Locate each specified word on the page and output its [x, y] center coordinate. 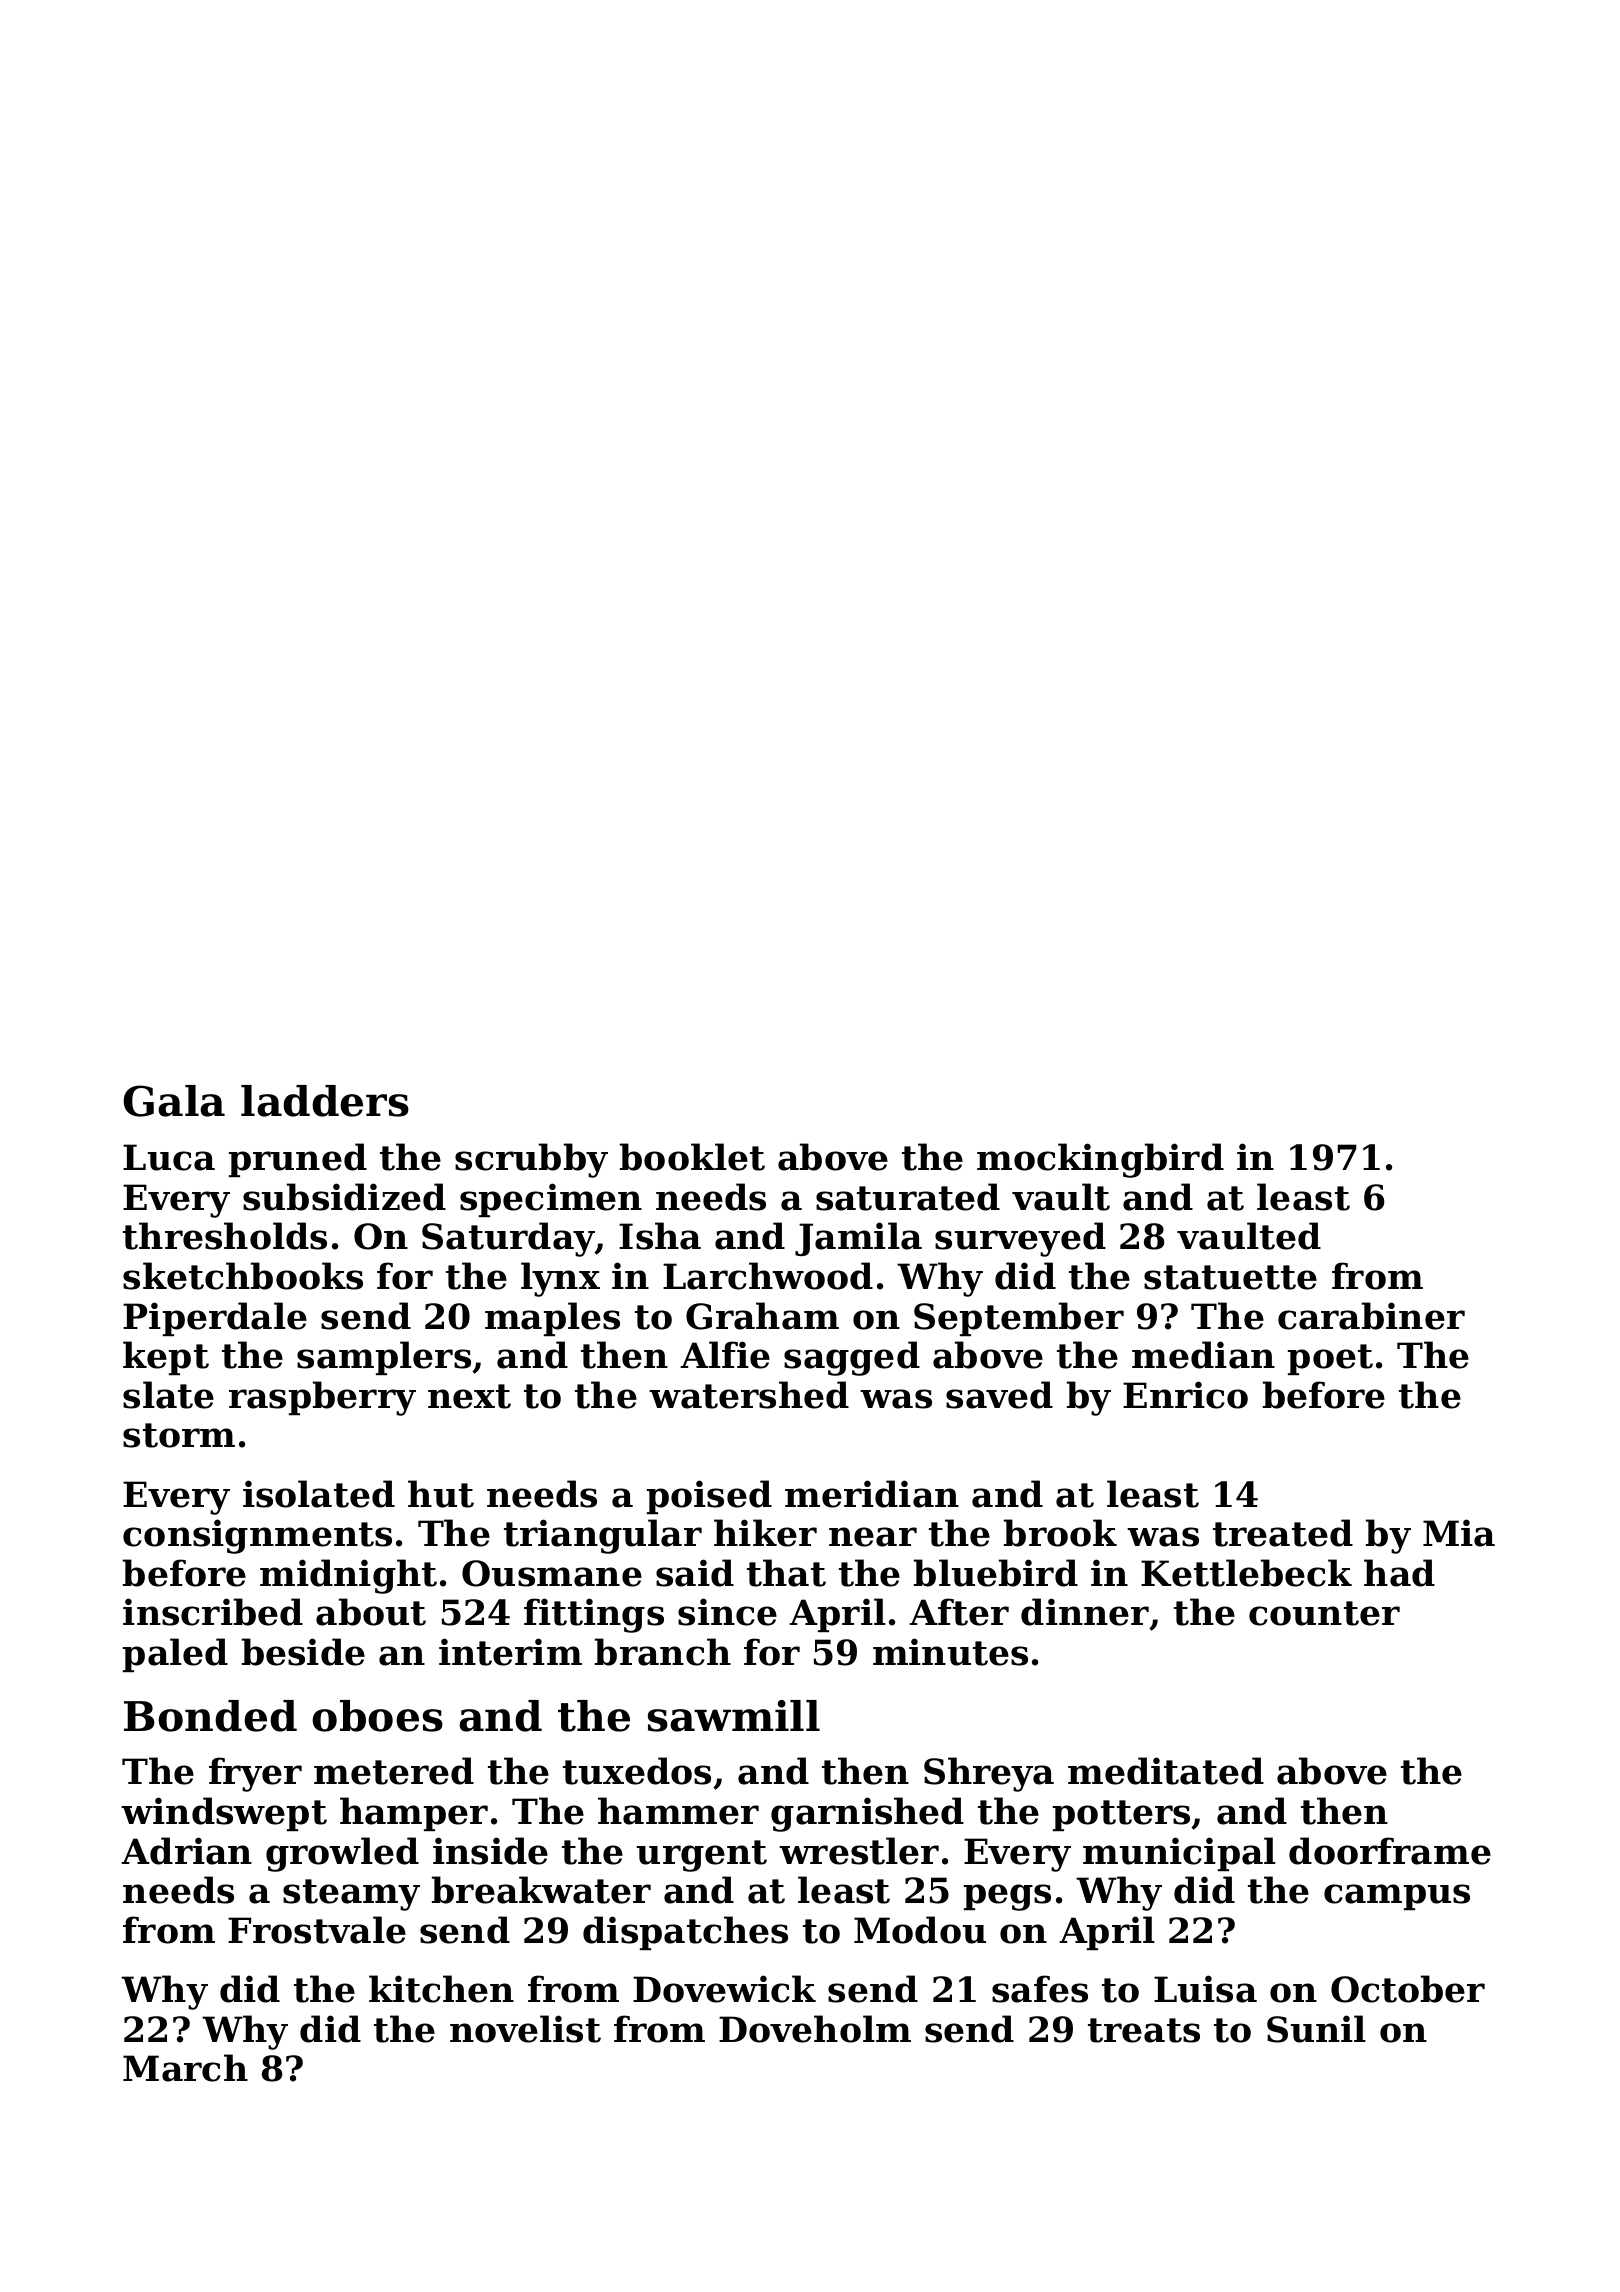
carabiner [1371, 1316]
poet [1330, 1359]
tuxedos [637, 1771]
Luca [169, 1157]
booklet [692, 1157]
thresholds [225, 1236]
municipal [1179, 1854]
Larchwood [768, 1276]
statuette [1230, 1277]
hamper [414, 1814]
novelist [525, 2029]
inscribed [213, 1612]
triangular [603, 1536]
